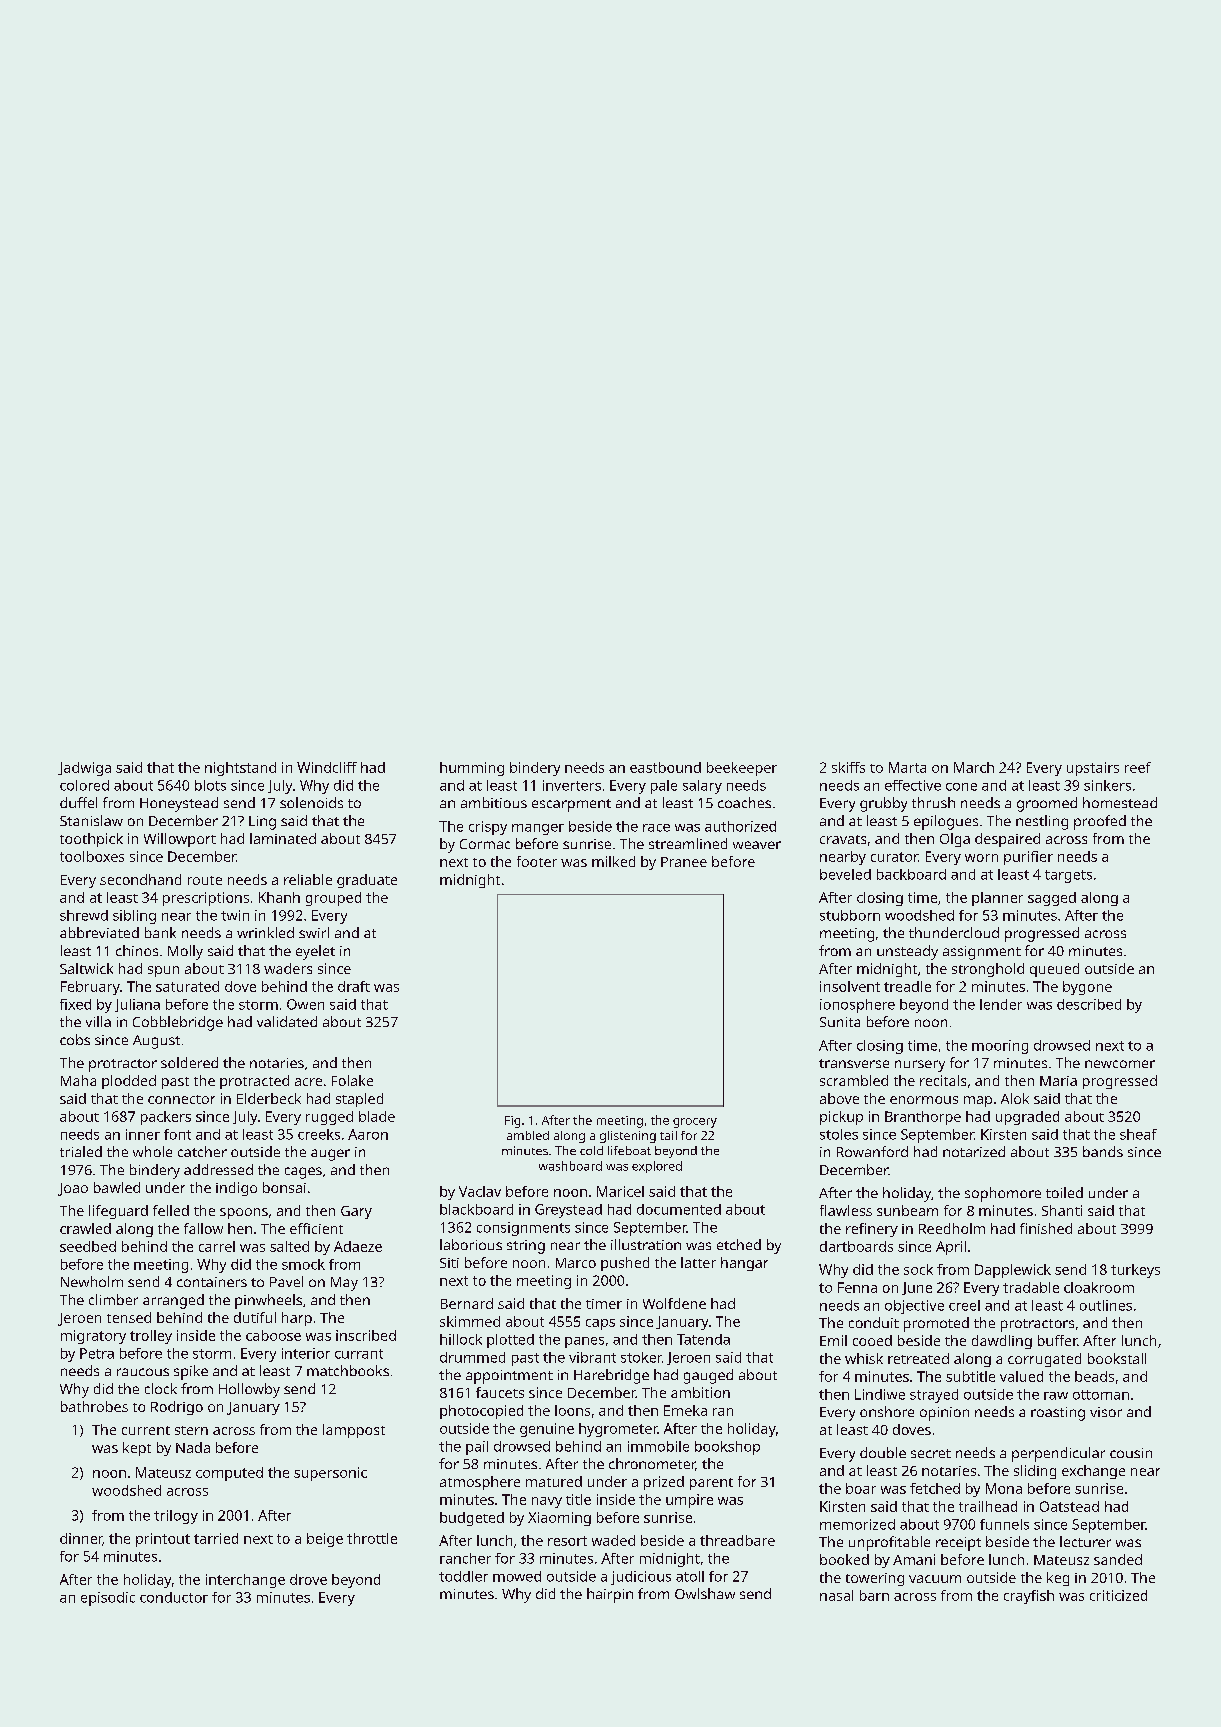 This page has height=1727, width=1221. Describe the element at coordinates (143, 1372) in the page. I see `raucous` at that location.
